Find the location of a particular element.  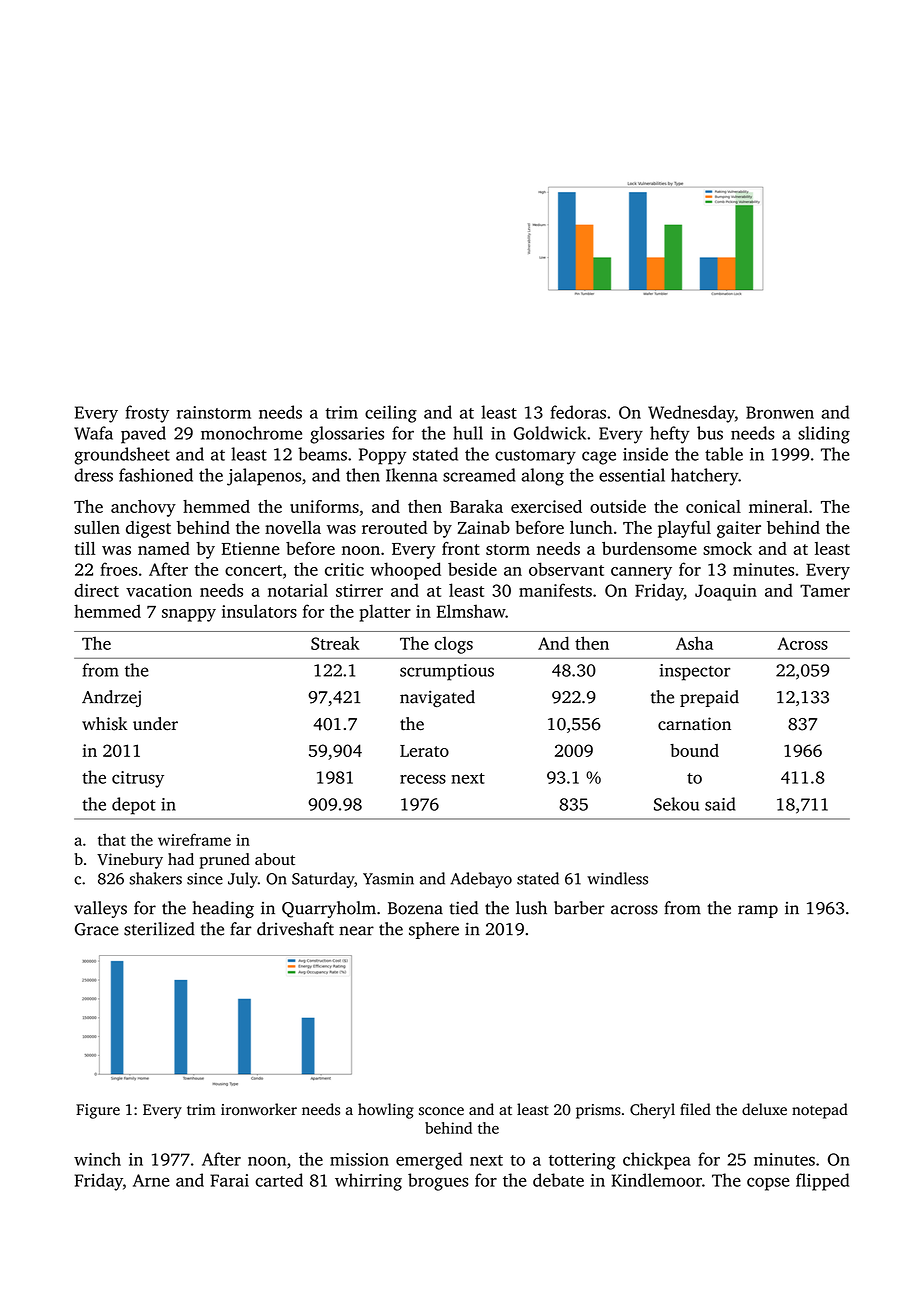

jalapenos is located at coordinates (264, 477).
